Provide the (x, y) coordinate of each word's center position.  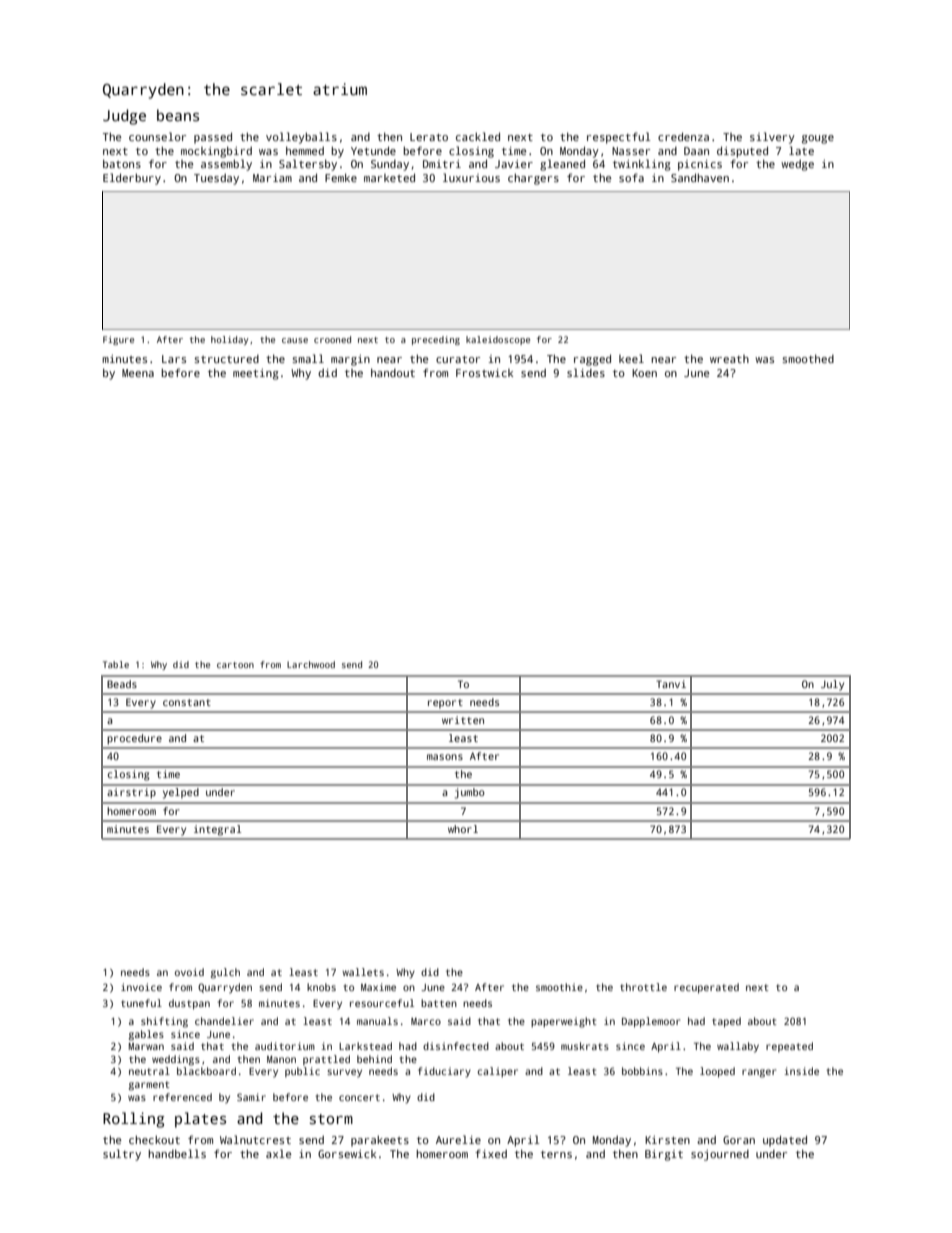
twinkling (642, 165)
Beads (122, 684)
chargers (533, 179)
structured (226, 359)
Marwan (146, 1046)
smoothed (808, 358)
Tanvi (671, 684)
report (445, 703)
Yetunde (373, 150)
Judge (124, 117)
